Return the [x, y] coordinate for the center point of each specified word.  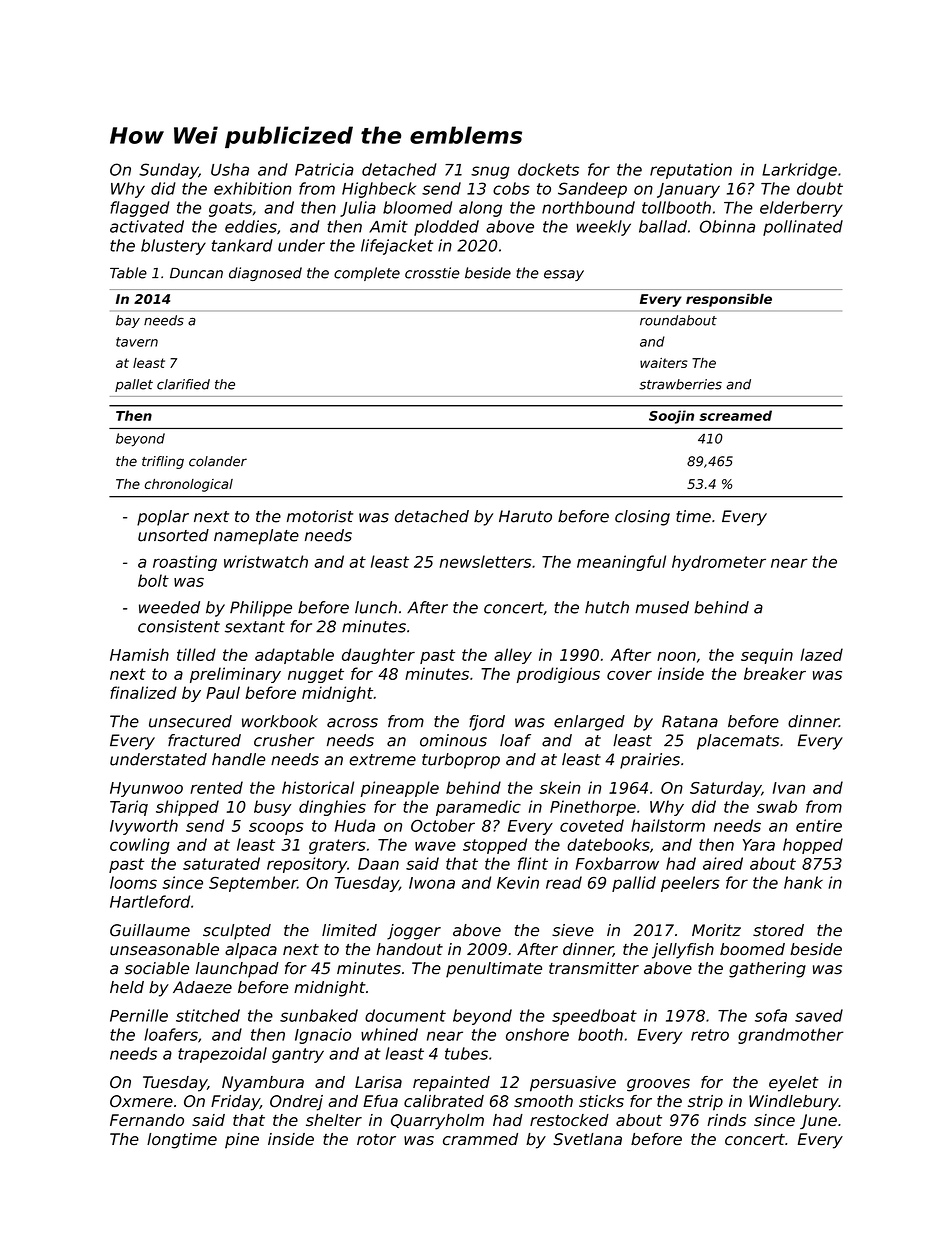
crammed [480, 1139]
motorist [320, 516]
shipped [187, 808]
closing [642, 518]
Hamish [139, 654]
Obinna [727, 226]
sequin [767, 656]
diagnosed [265, 274]
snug [490, 172]
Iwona [432, 883]
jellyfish [683, 951]
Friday [235, 1103]
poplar [163, 518]
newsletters [485, 561]
